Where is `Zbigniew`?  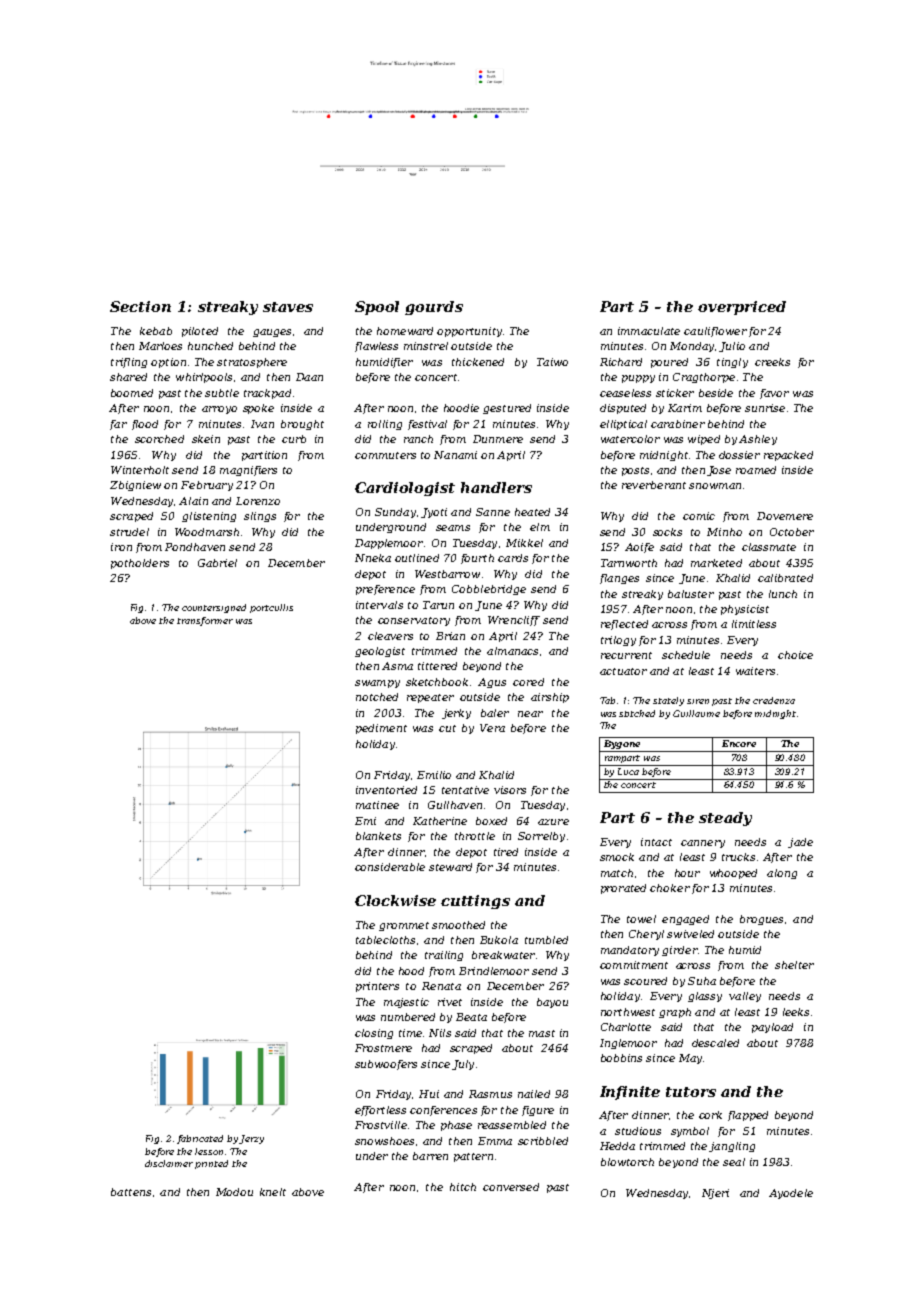
Zbigniew is located at coordinates (135, 486).
